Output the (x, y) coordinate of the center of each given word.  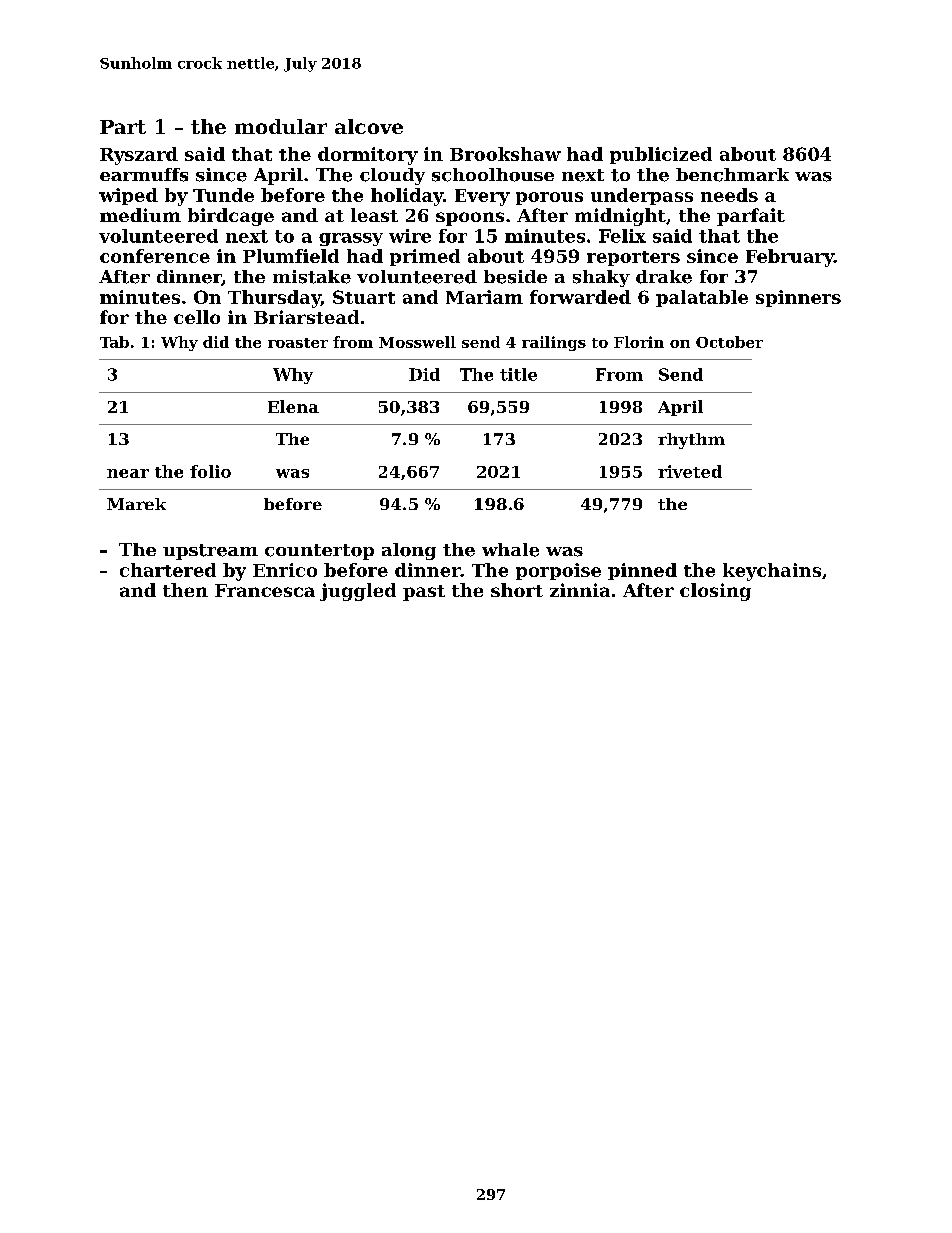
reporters (633, 258)
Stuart (364, 297)
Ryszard (139, 156)
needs (729, 195)
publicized (661, 155)
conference (155, 256)
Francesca (265, 590)
